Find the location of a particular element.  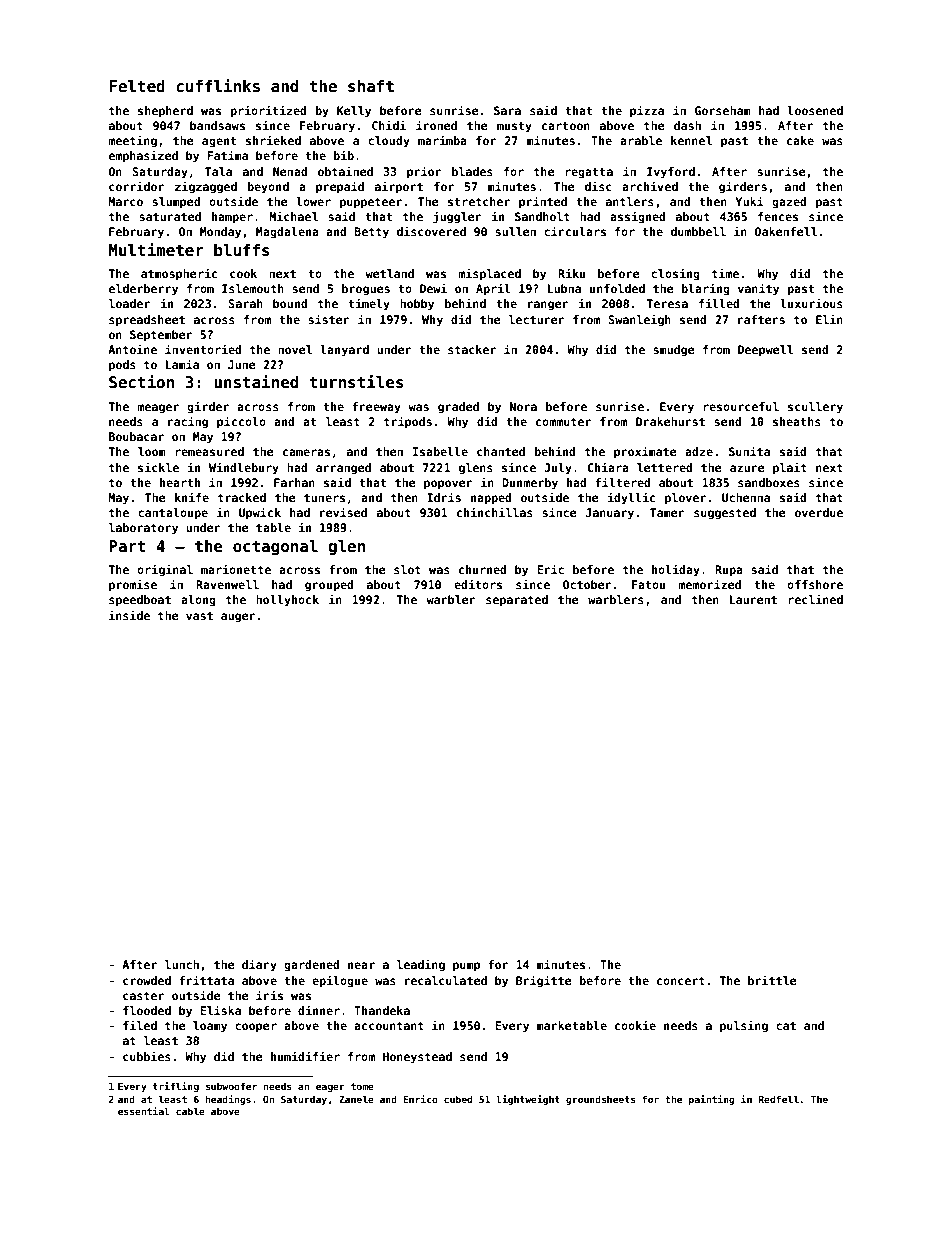

Gorseham is located at coordinates (723, 110).
